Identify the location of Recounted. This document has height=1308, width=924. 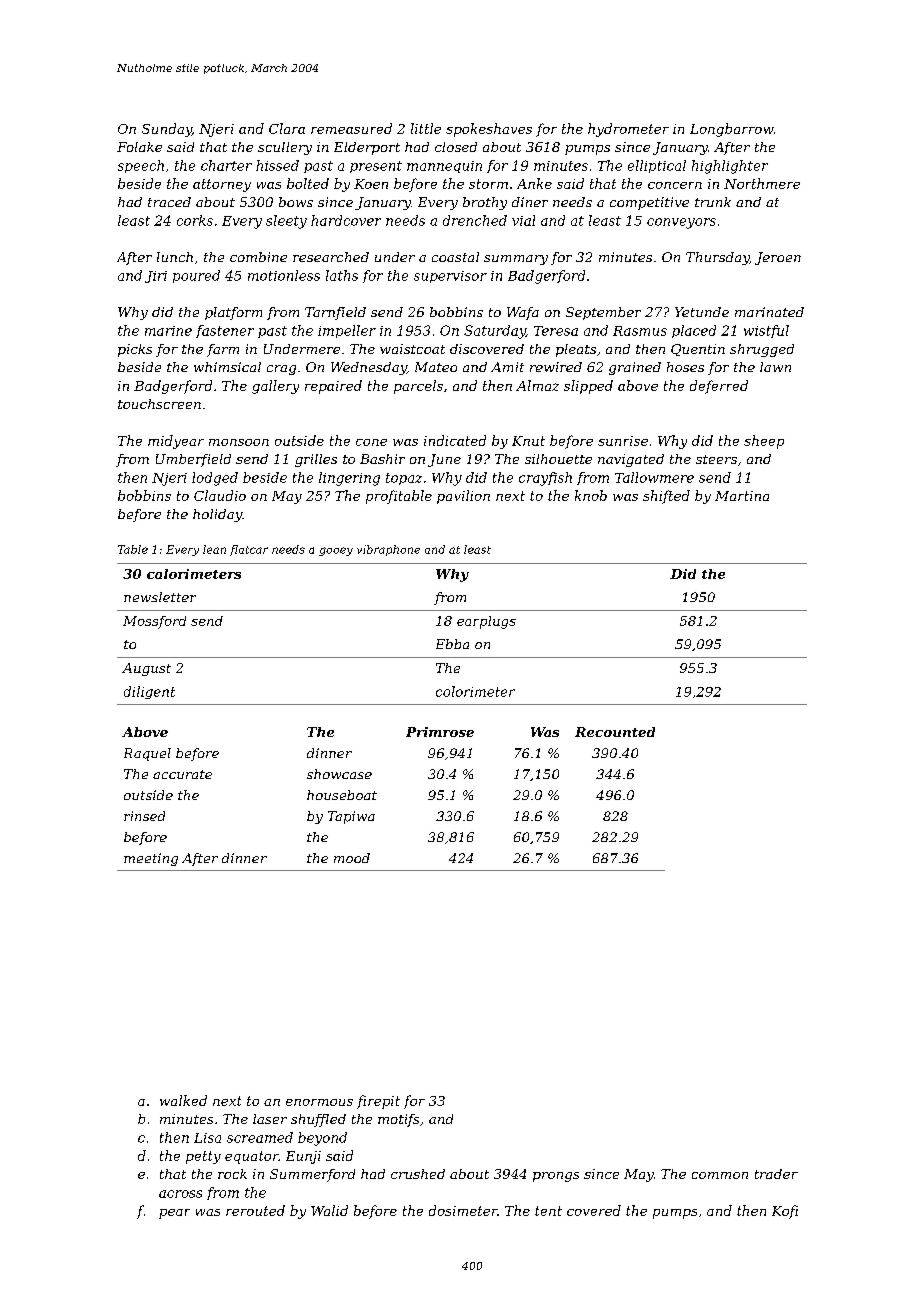
(615, 732).
